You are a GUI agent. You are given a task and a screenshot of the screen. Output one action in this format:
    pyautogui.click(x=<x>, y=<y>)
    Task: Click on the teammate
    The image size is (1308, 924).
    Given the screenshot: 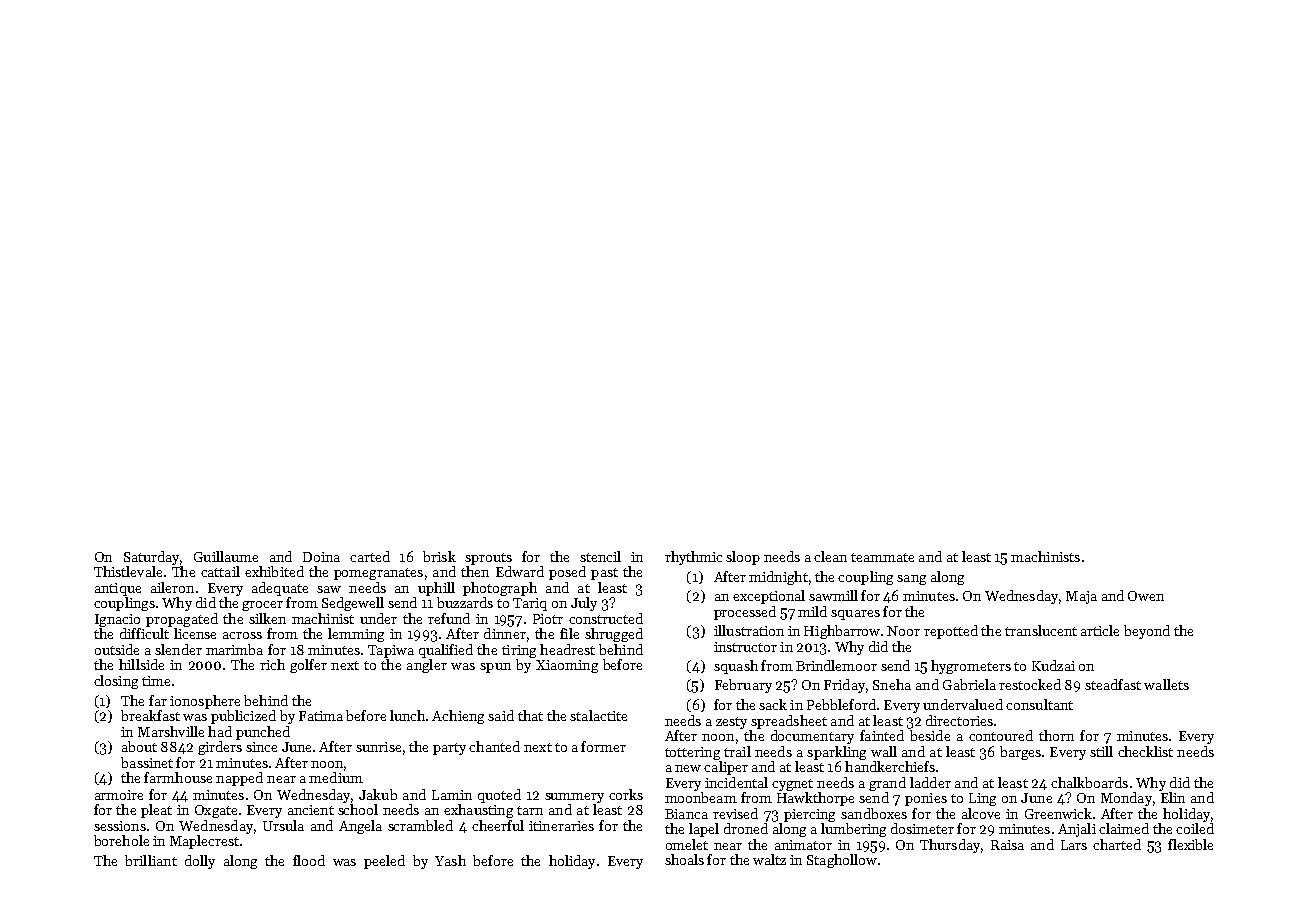 What is the action you would take?
    pyautogui.click(x=882, y=557)
